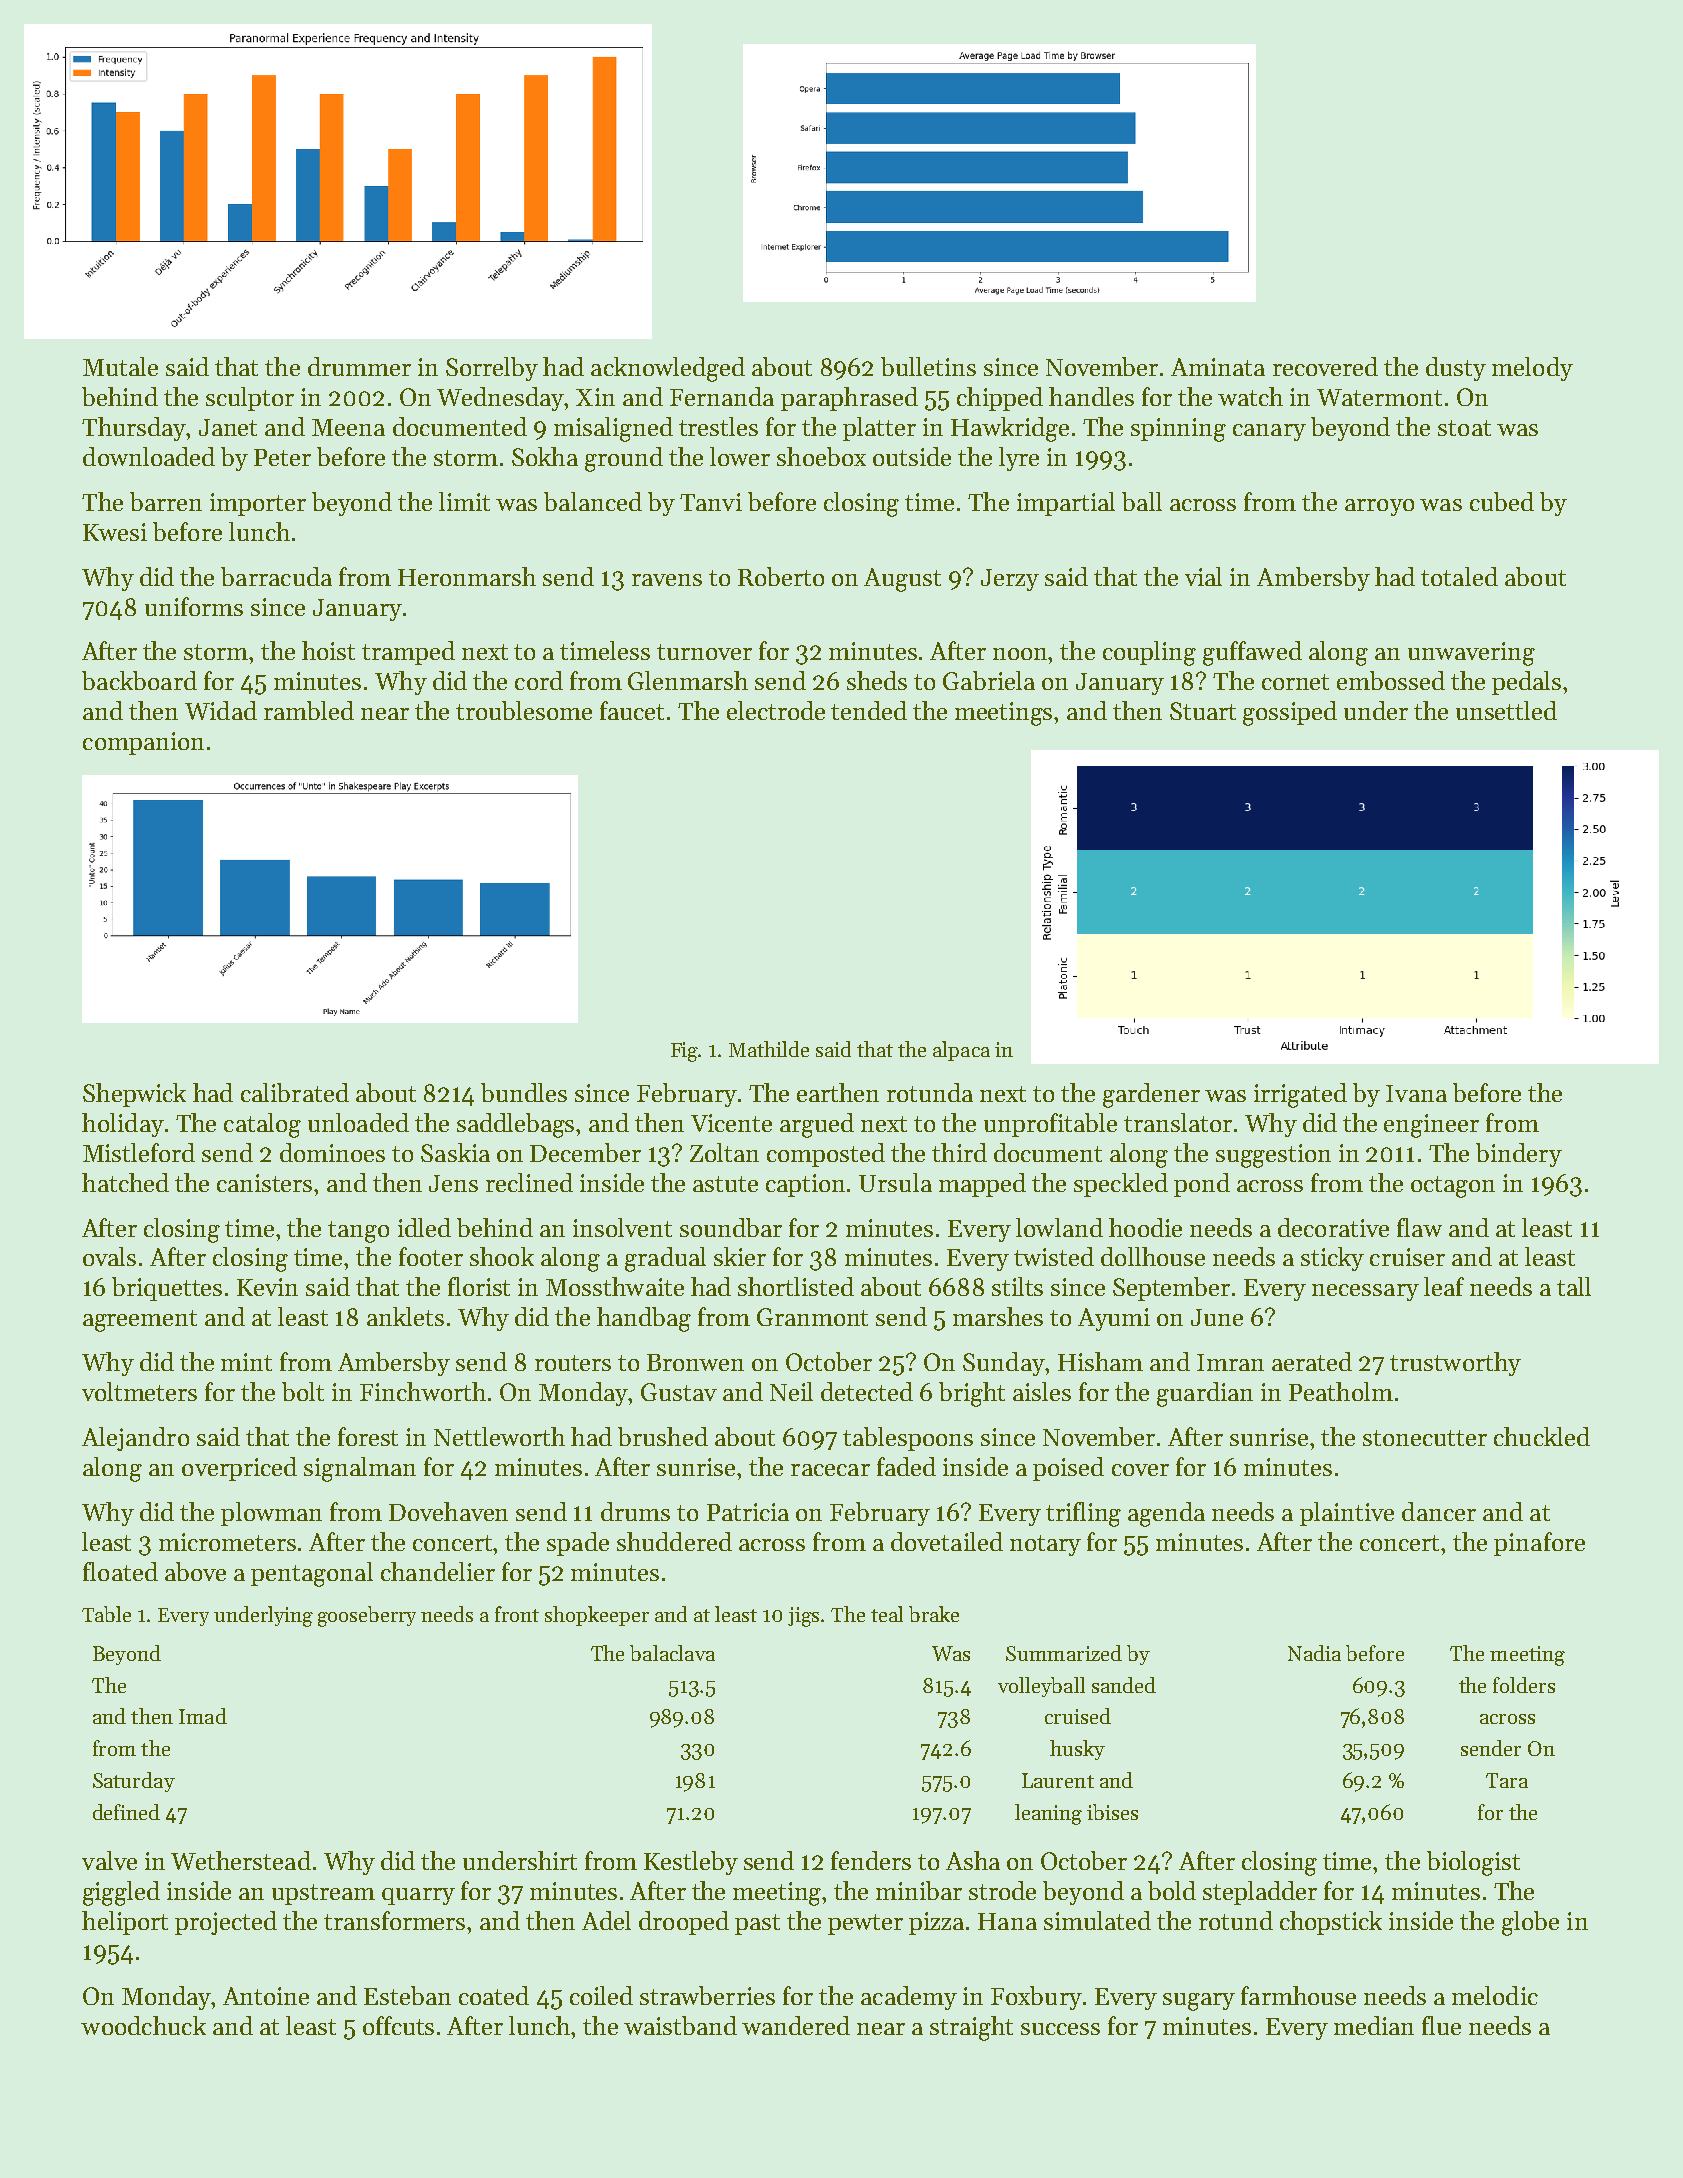  I want to click on florist, so click(479, 1286).
